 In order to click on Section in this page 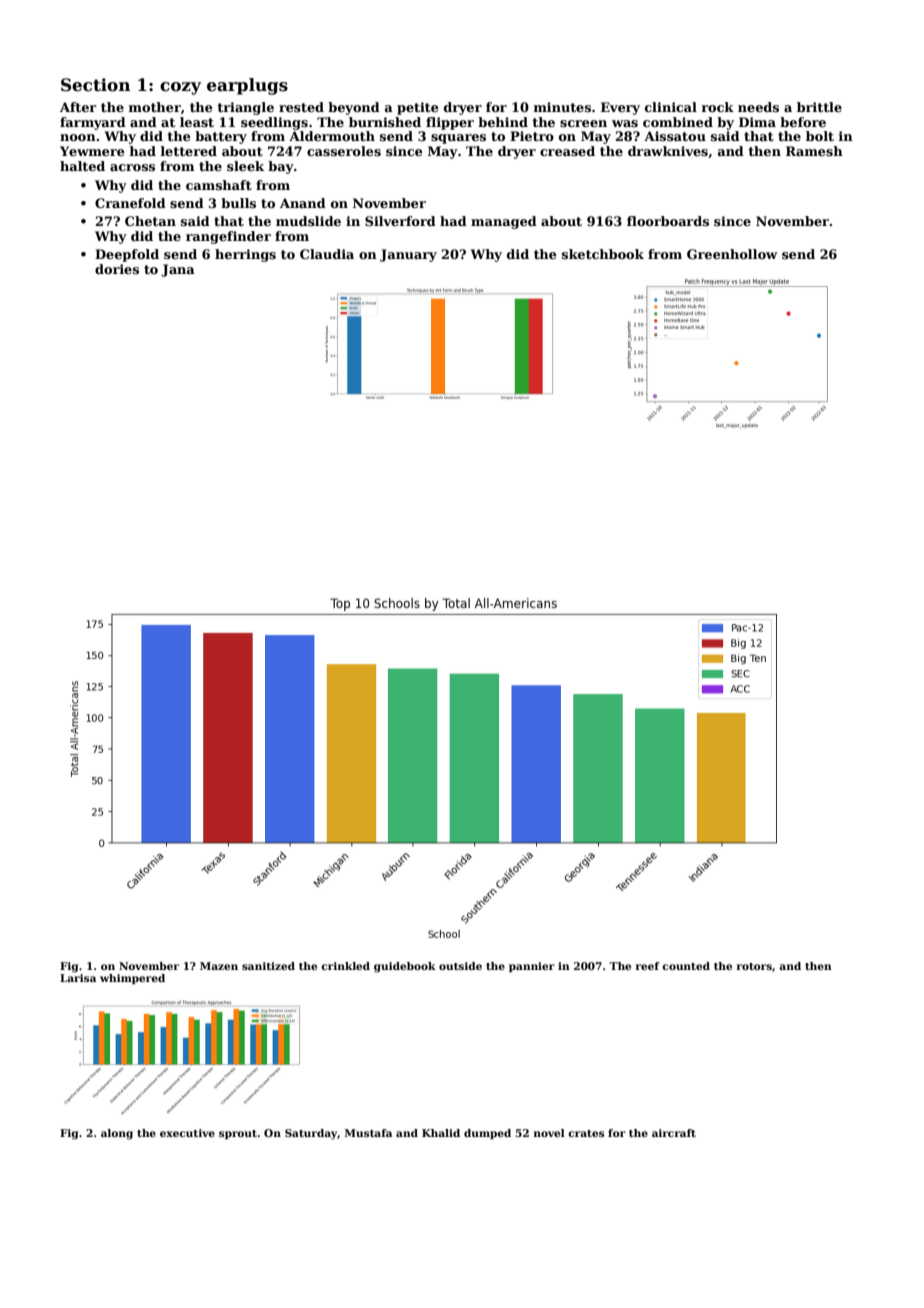, I will do `click(95, 85)`.
